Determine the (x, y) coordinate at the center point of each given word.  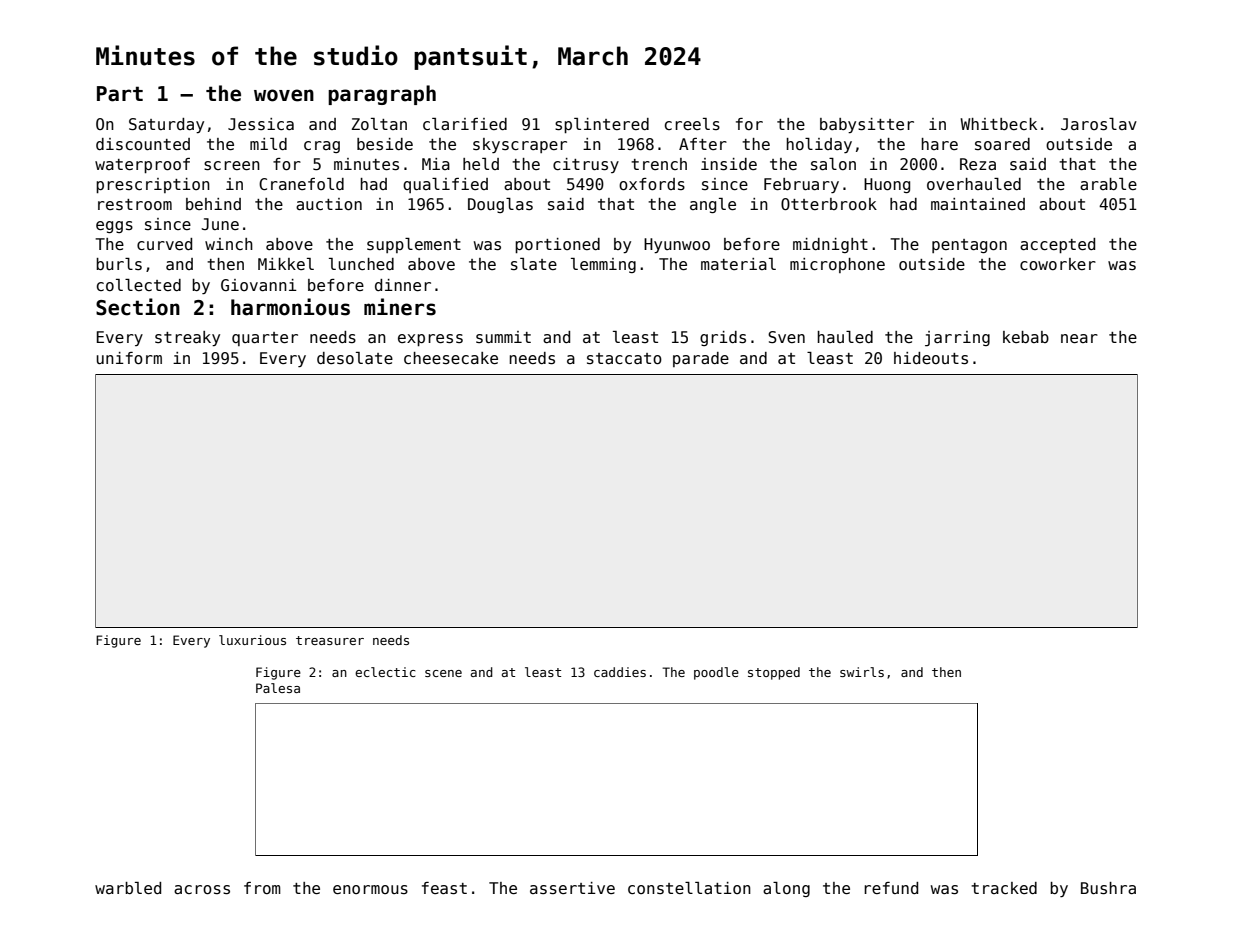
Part (120, 94)
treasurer (330, 640)
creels (692, 124)
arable (1108, 184)
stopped (774, 673)
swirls (862, 672)
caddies (620, 672)
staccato (624, 359)
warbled (128, 888)
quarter (265, 339)
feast (444, 888)
